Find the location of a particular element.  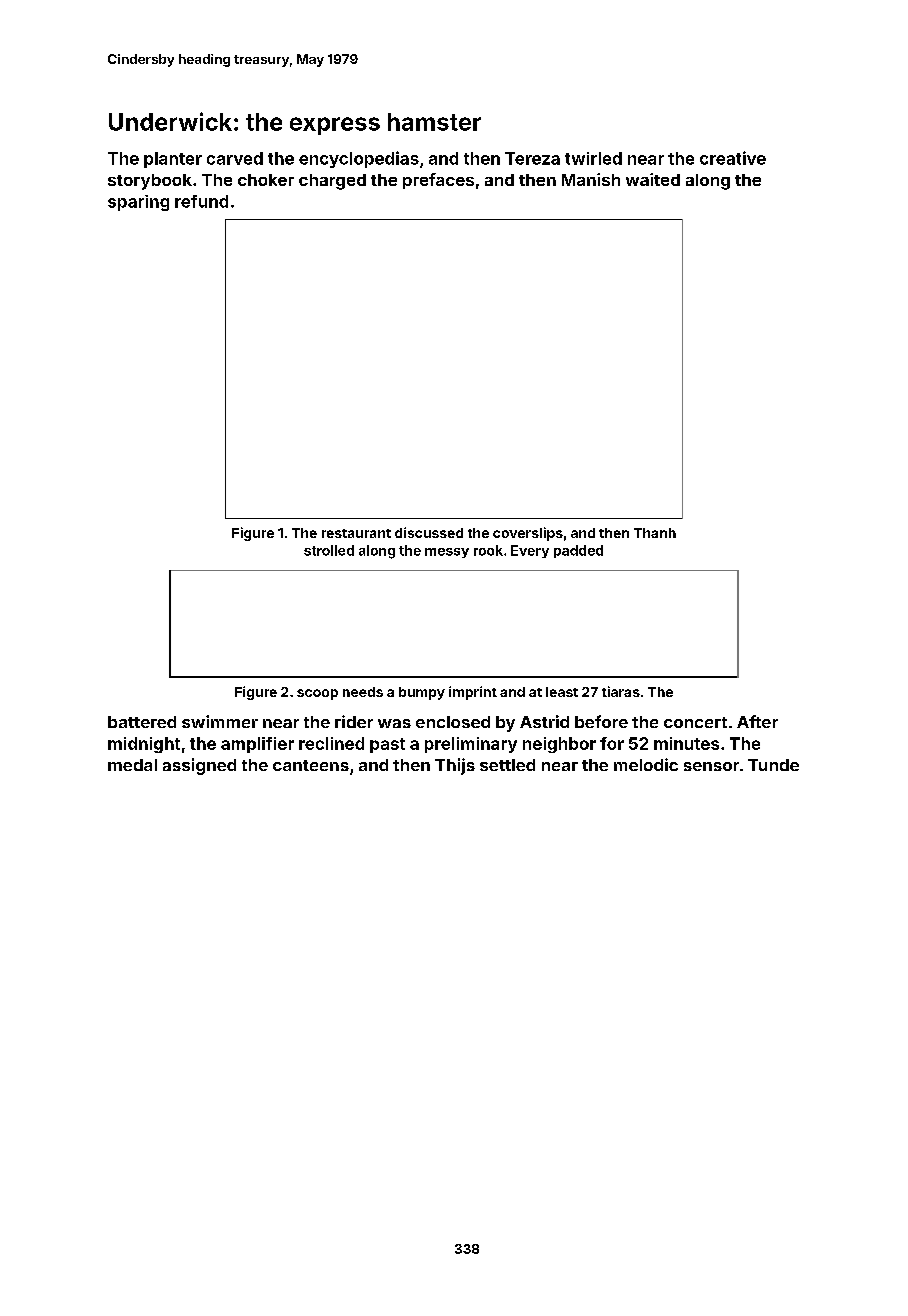

sparing is located at coordinates (138, 203).
